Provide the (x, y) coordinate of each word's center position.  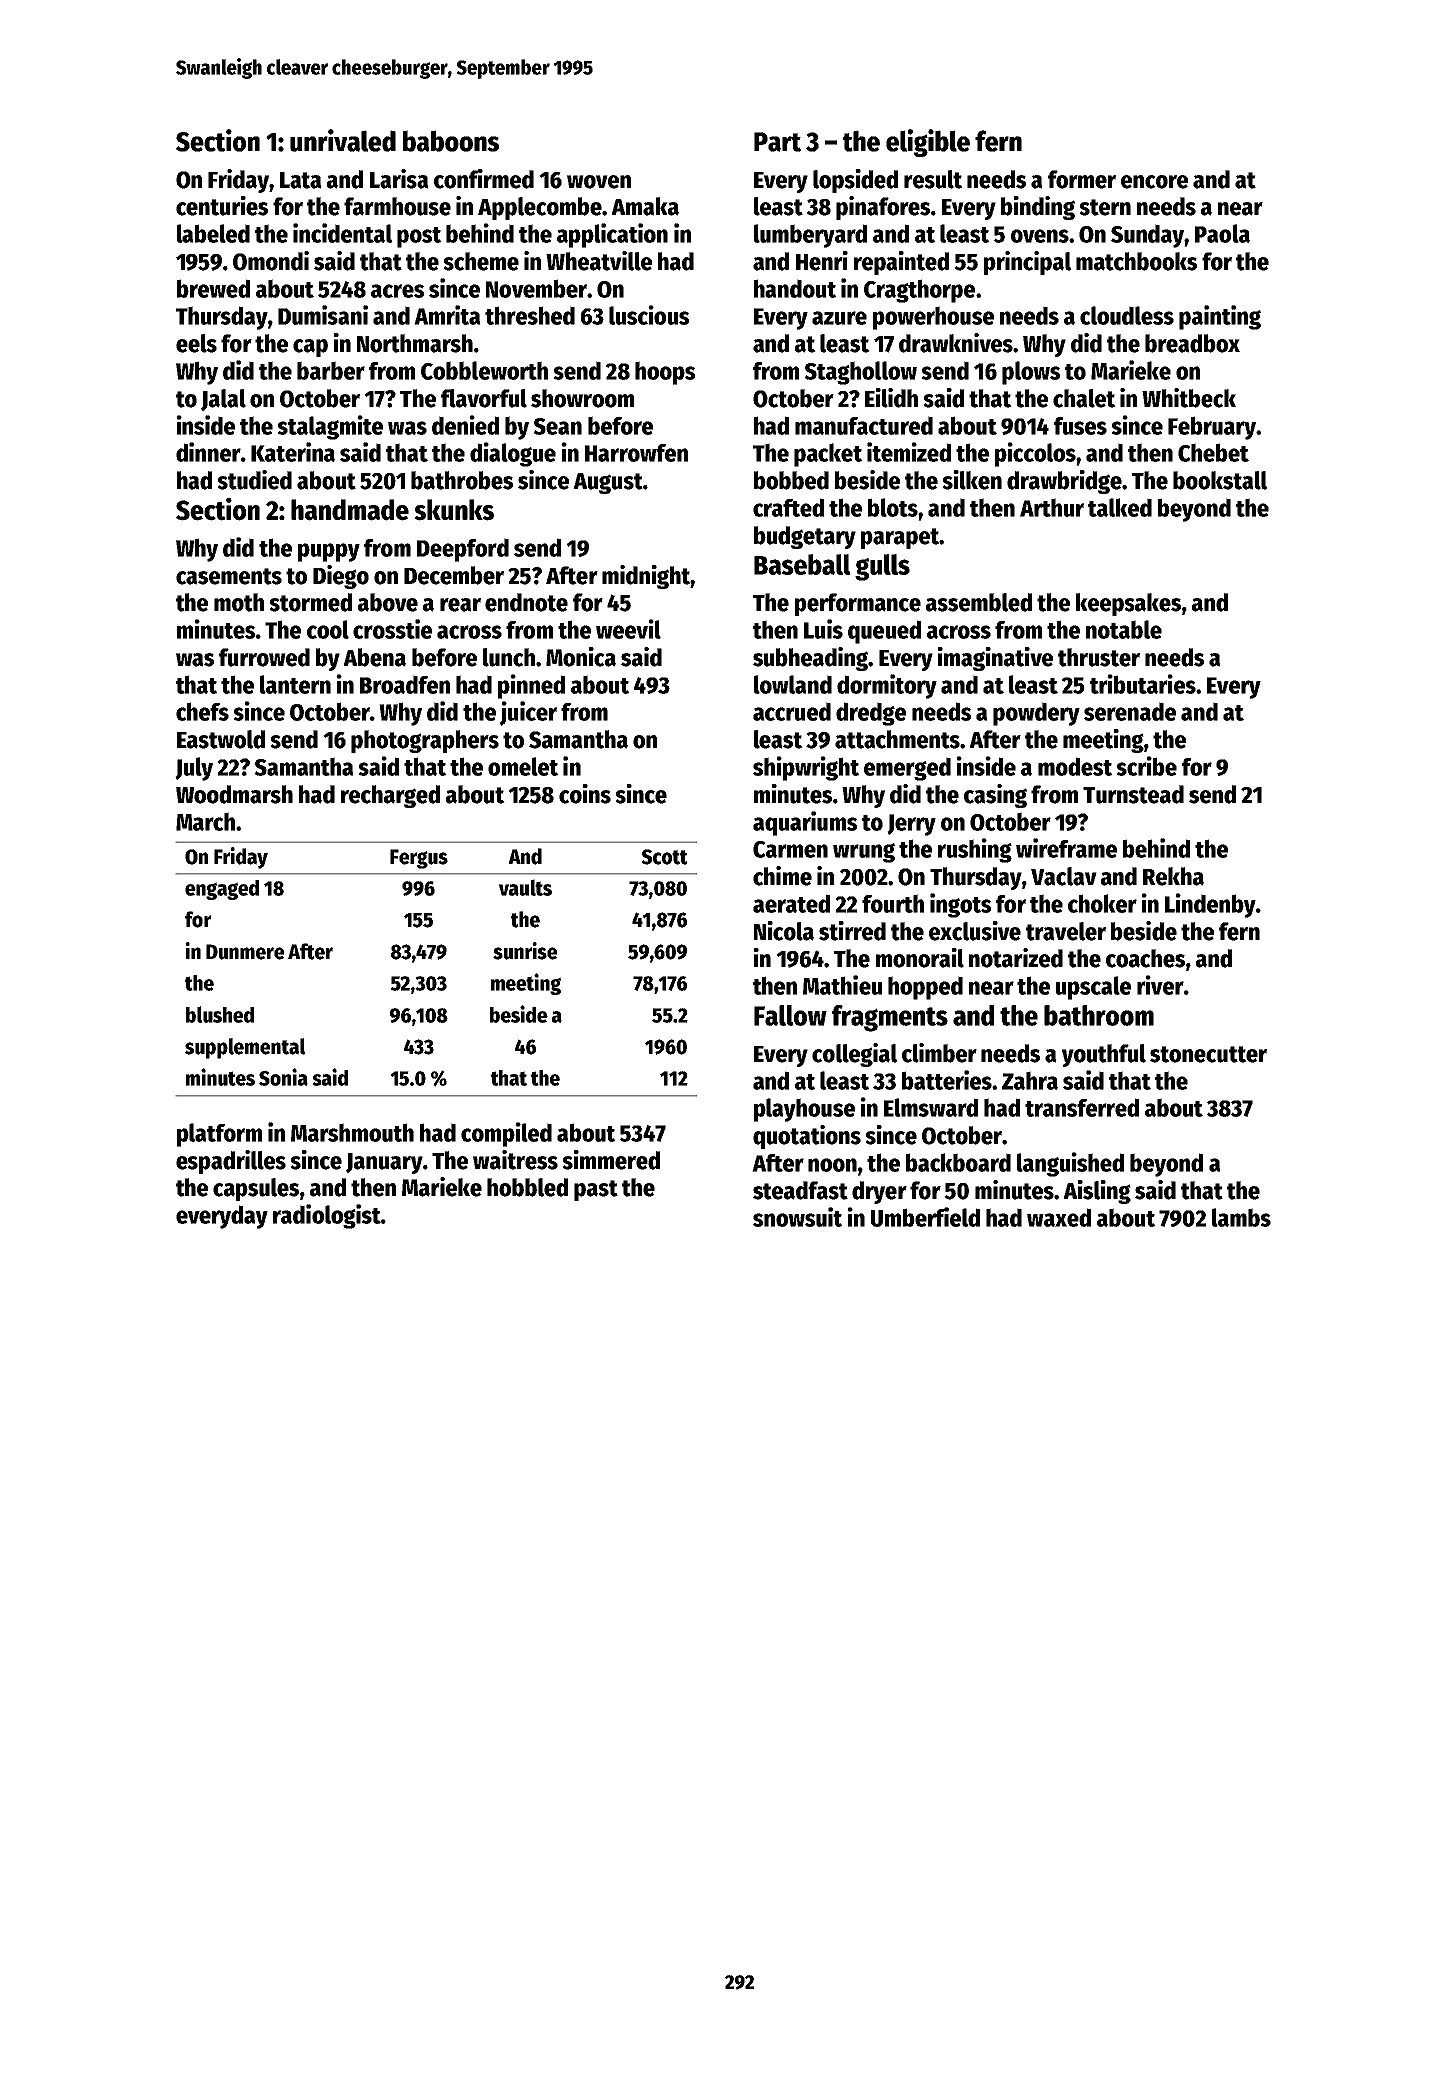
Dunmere (245, 952)
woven (599, 182)
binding (1038, 208)
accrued (792, 711)
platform (219, 1135)
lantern (295, 684)
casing (995, 796)
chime (782, 876)
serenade (1130, 711)
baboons (451, 141)
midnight (646, 577)
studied (254, 480)
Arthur (1052, 507)
